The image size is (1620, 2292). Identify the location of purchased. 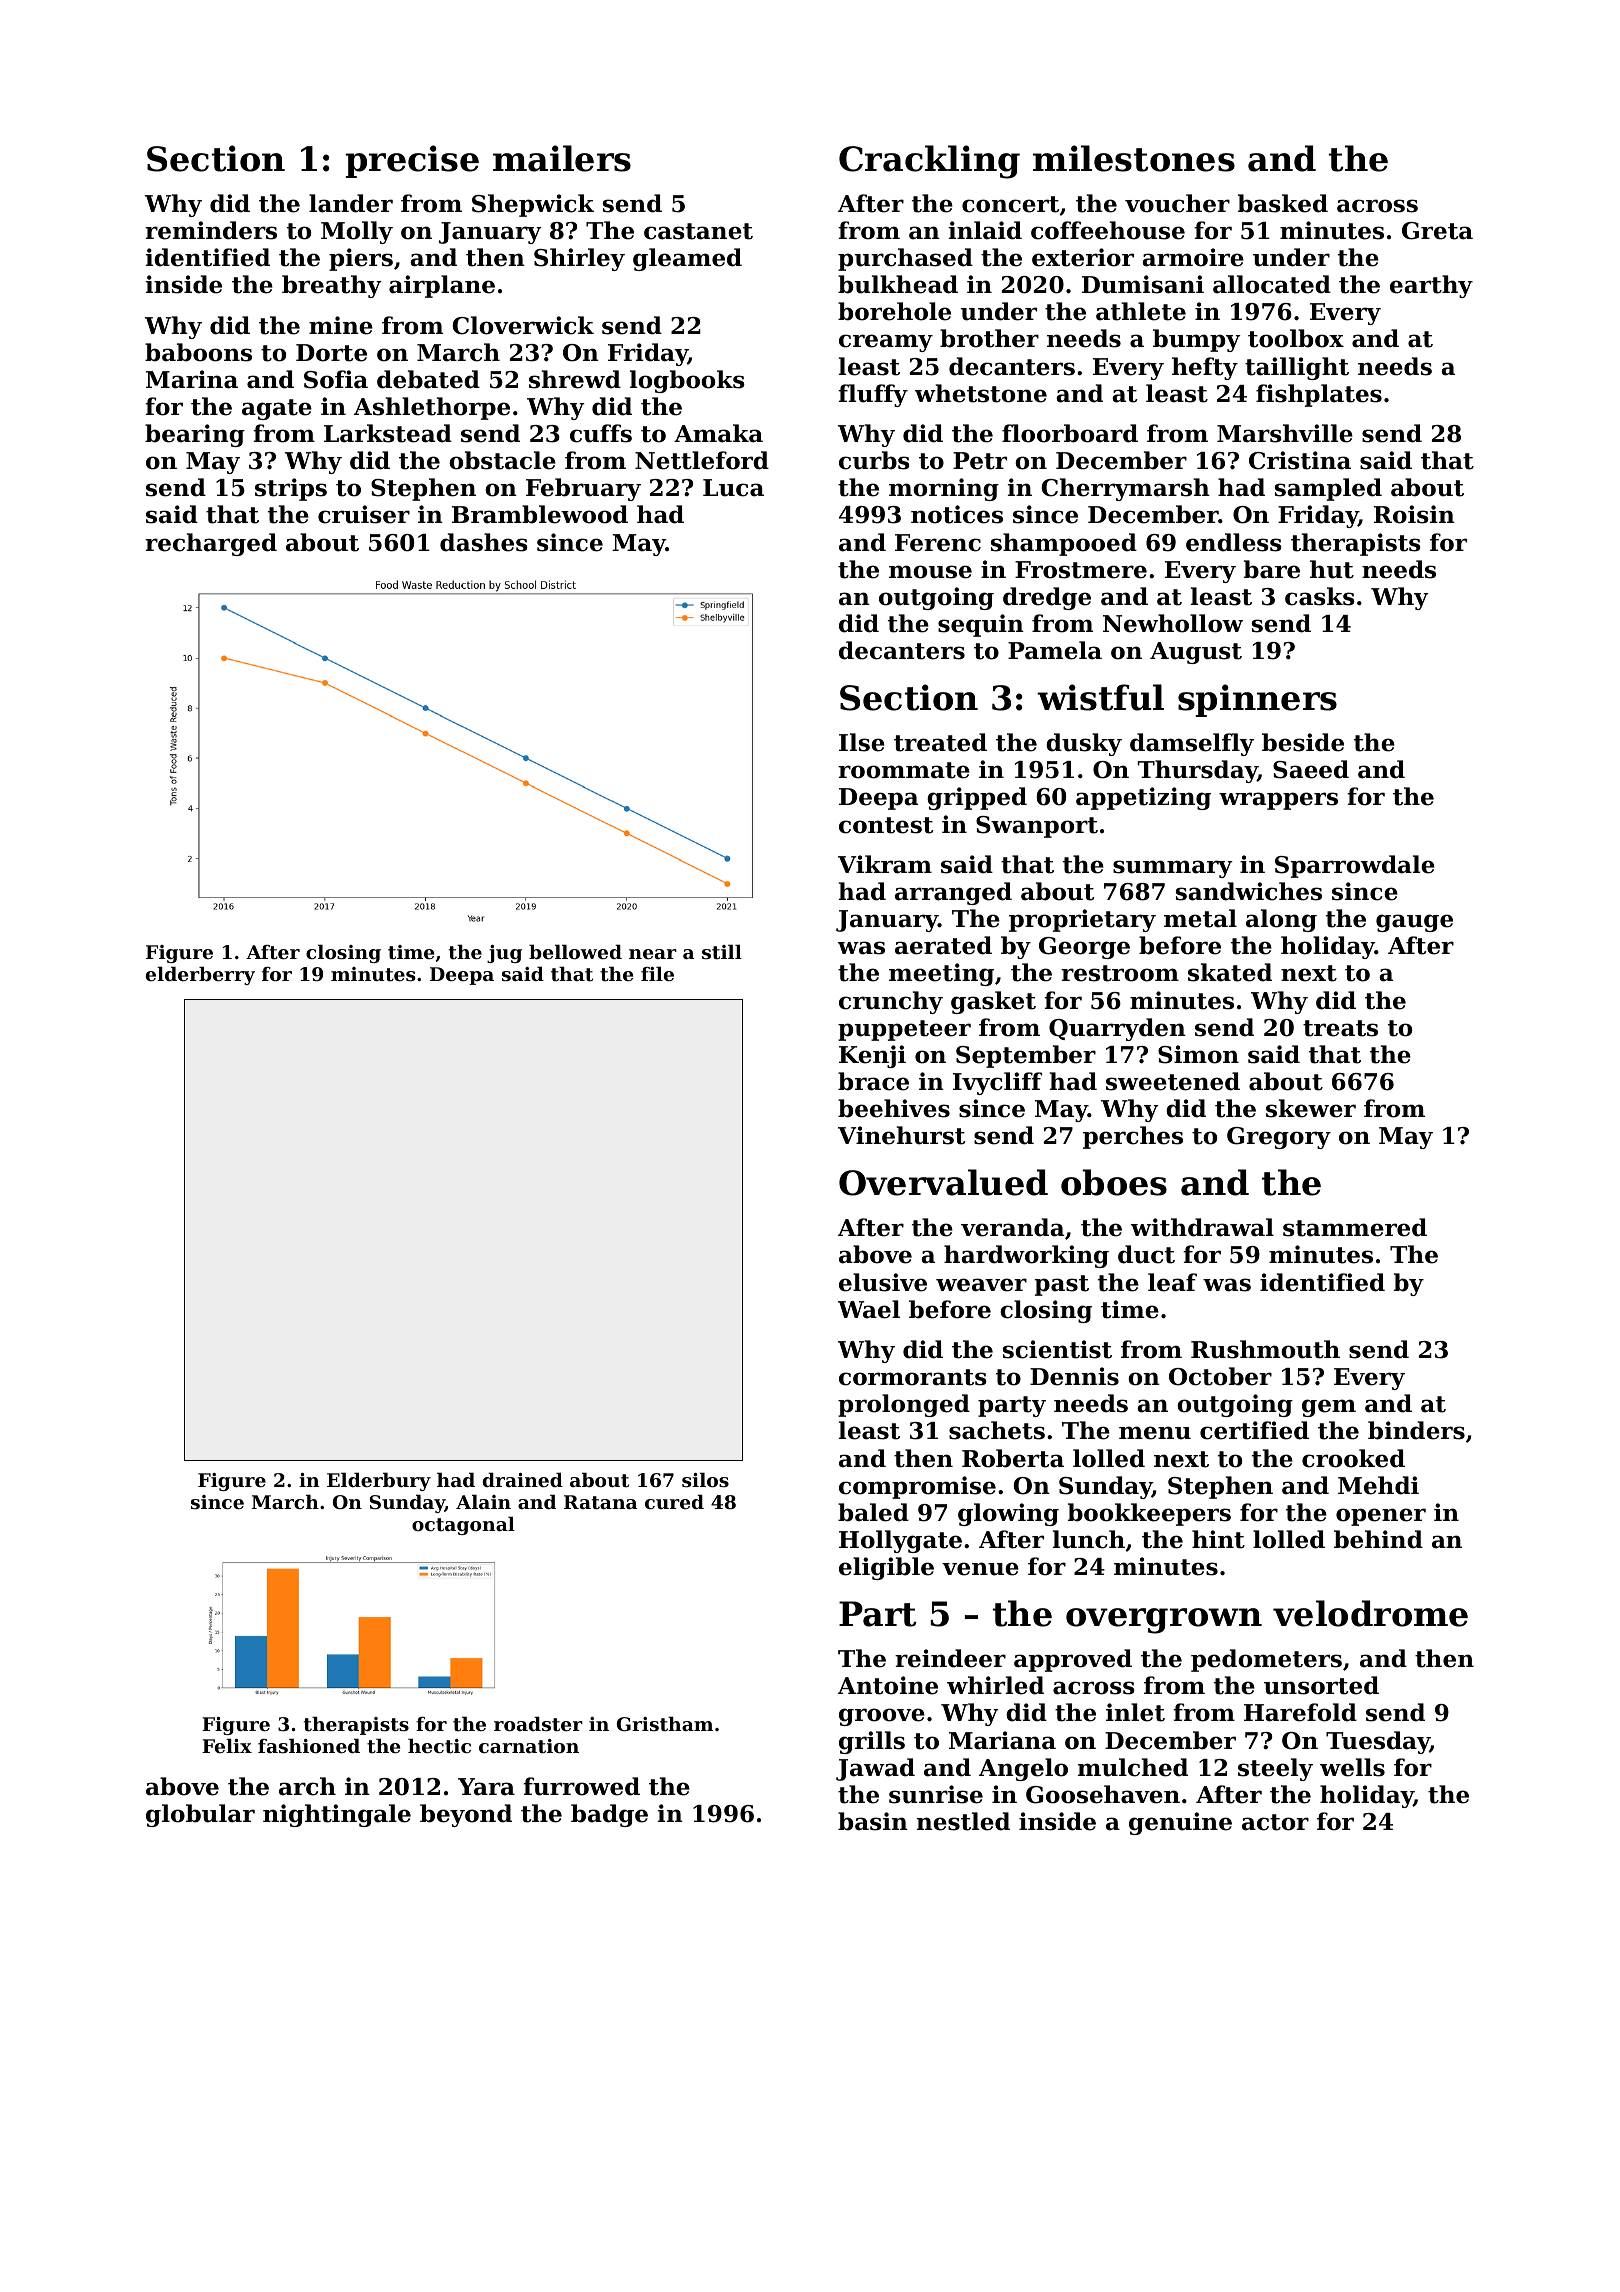
(905, 259).
